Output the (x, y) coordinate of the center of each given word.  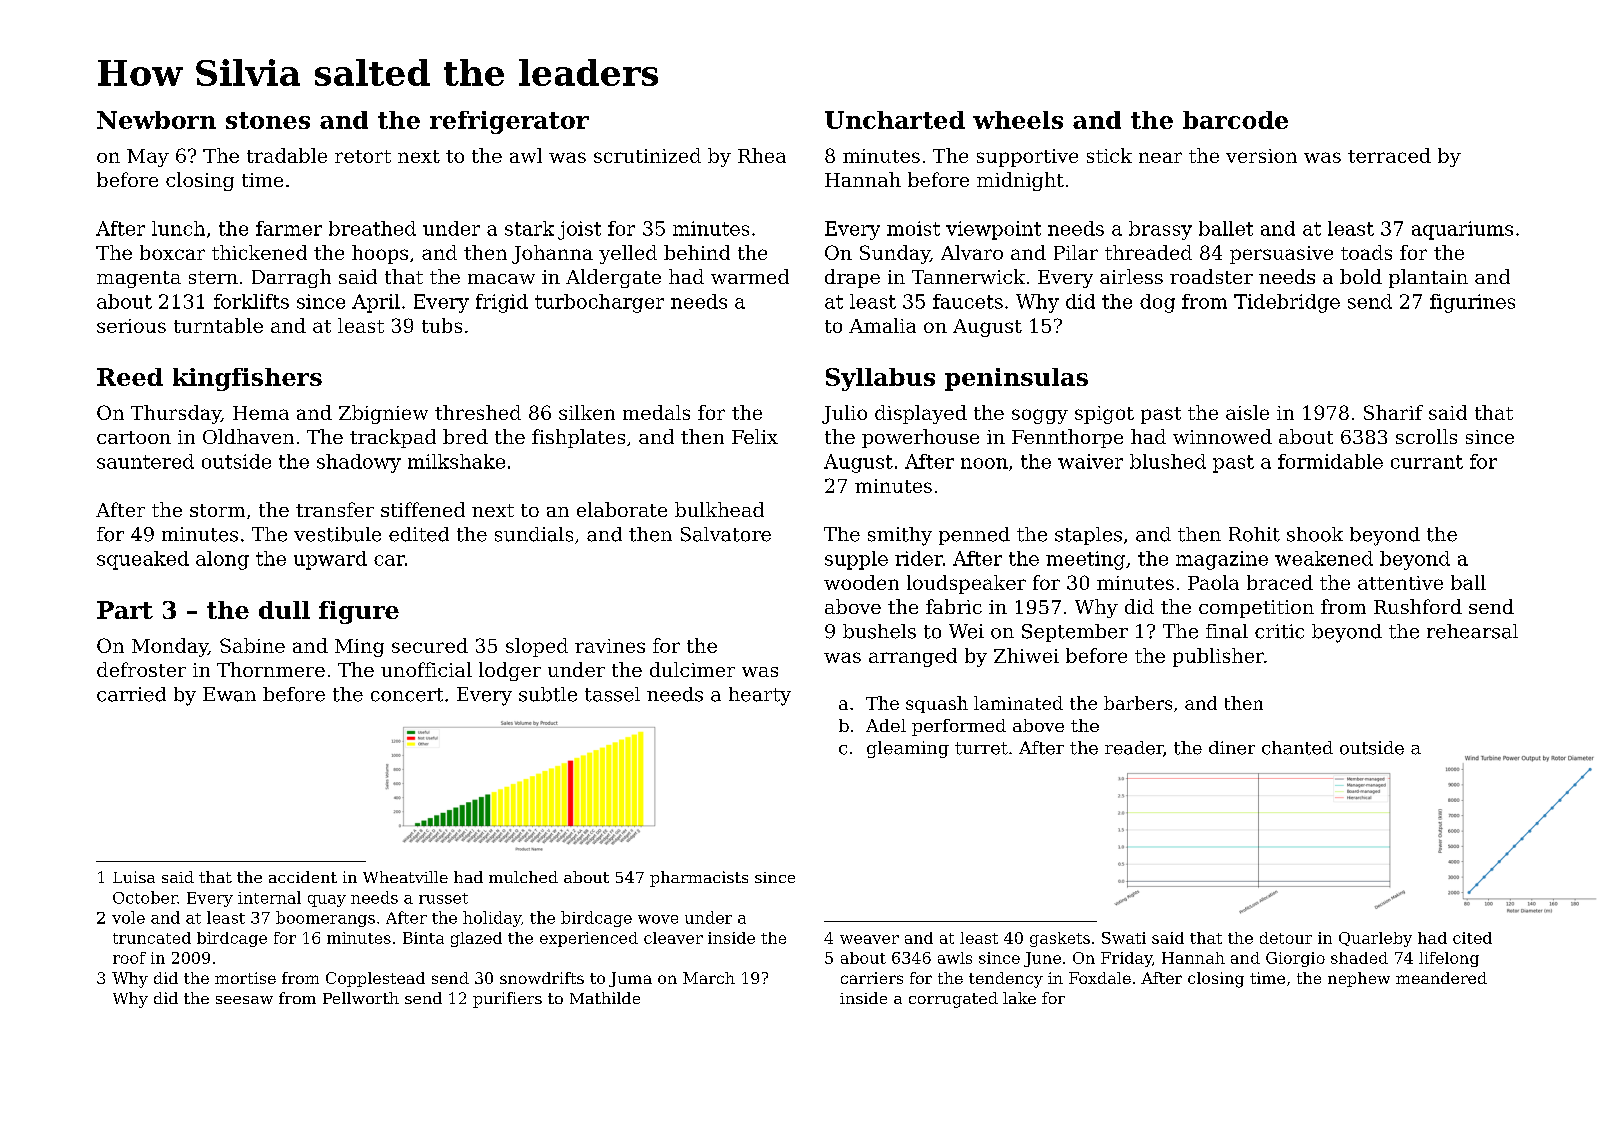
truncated (152, 938)
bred (465, 436)
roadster (1211, 276)
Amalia (882, 325)
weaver (869, 939)
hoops (380, 254)
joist (579, 230)
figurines (1472, 303)
